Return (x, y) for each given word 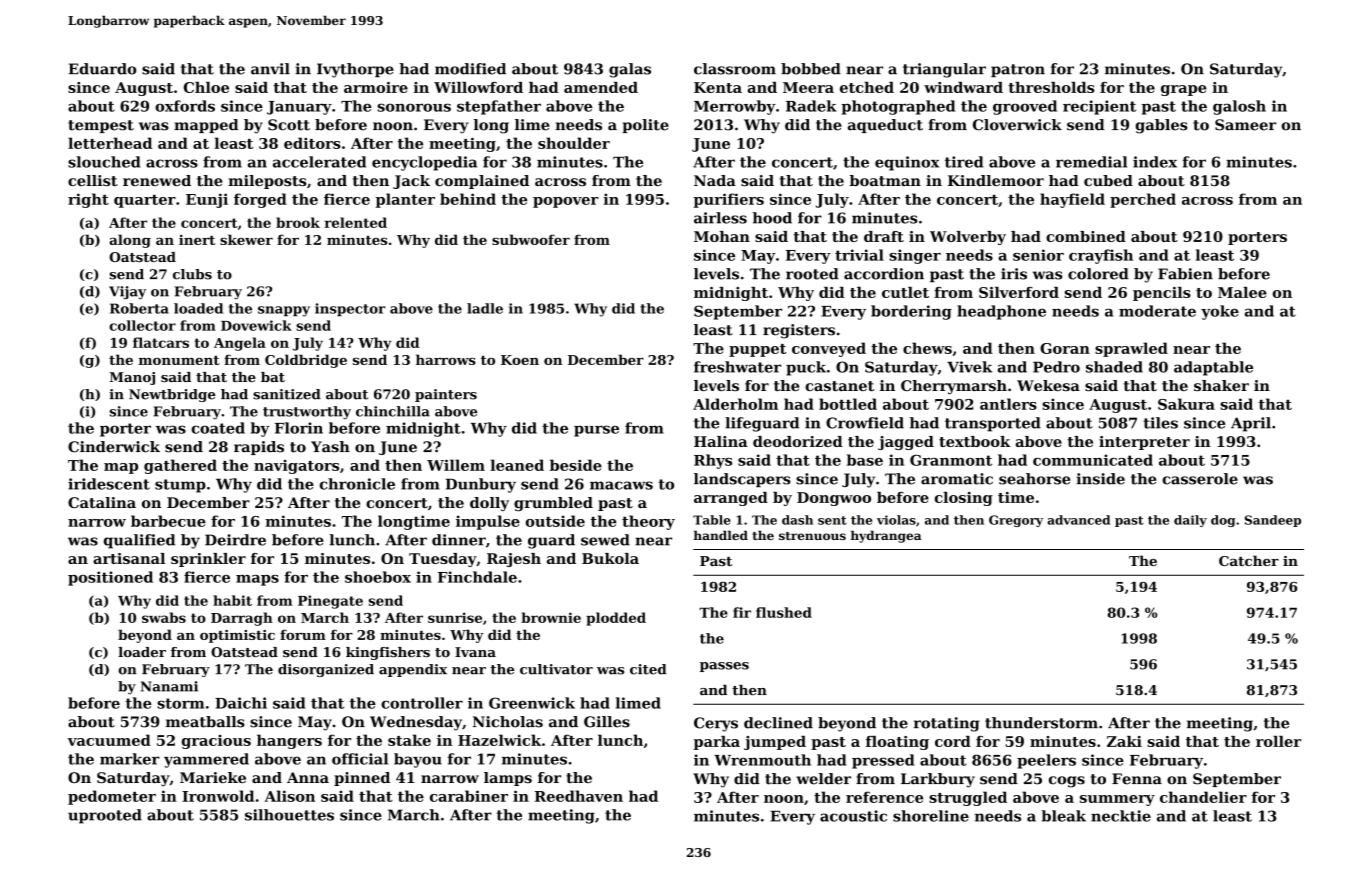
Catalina (102, 502)
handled (721, 535)
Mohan (722, 236)
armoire (376, 87)
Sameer (1245, 125)
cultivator (556, 669)
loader (142, 652)
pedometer (112, 797)
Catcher (1249, 560)
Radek (811, 106)
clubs (192, 274)
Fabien (1185, 274)
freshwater (737, 367)
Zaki (1124, 741)
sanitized (287, 394)
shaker (1221, 385)
